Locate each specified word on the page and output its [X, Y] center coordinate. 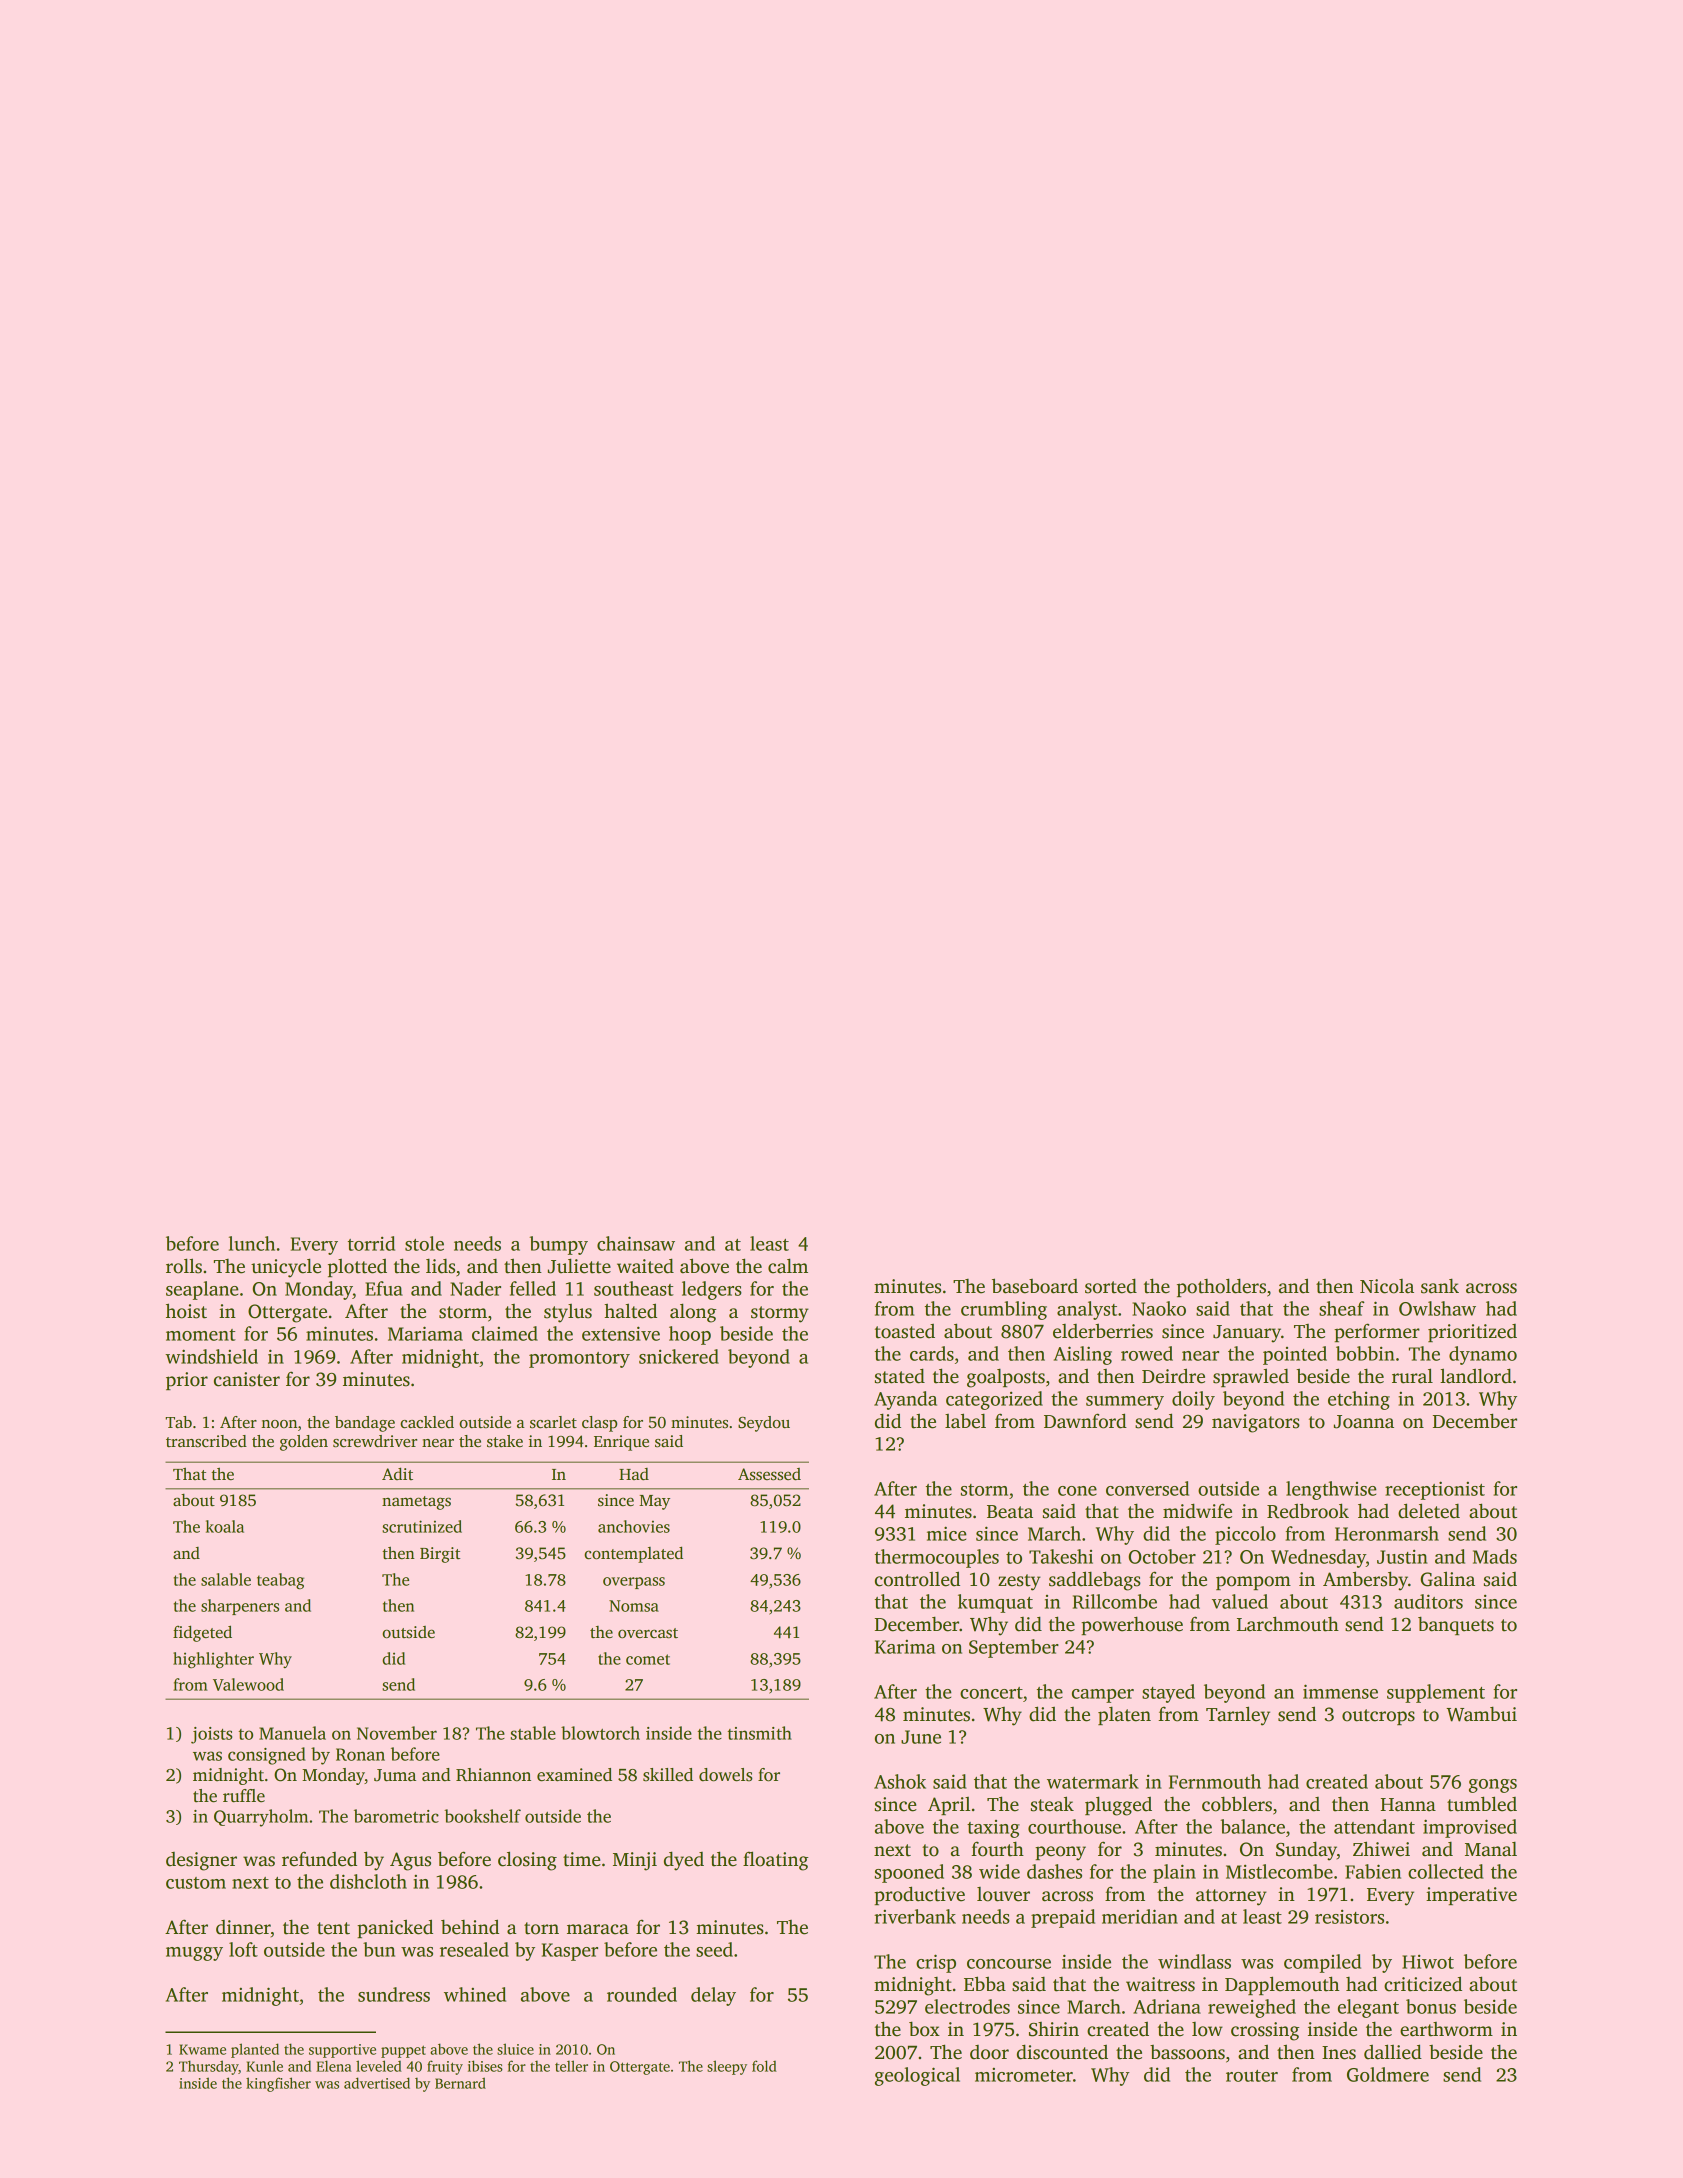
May [654, 1502]
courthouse [1074, 1826]
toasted [905, 1331]
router [1252, 2076]
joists [211, 1735]
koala [225, 1526]
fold [764, 2066]
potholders [1221, 1287]
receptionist [1435, 1490]
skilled [668, 1775]
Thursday [209, 2067]
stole [424, 1243]
